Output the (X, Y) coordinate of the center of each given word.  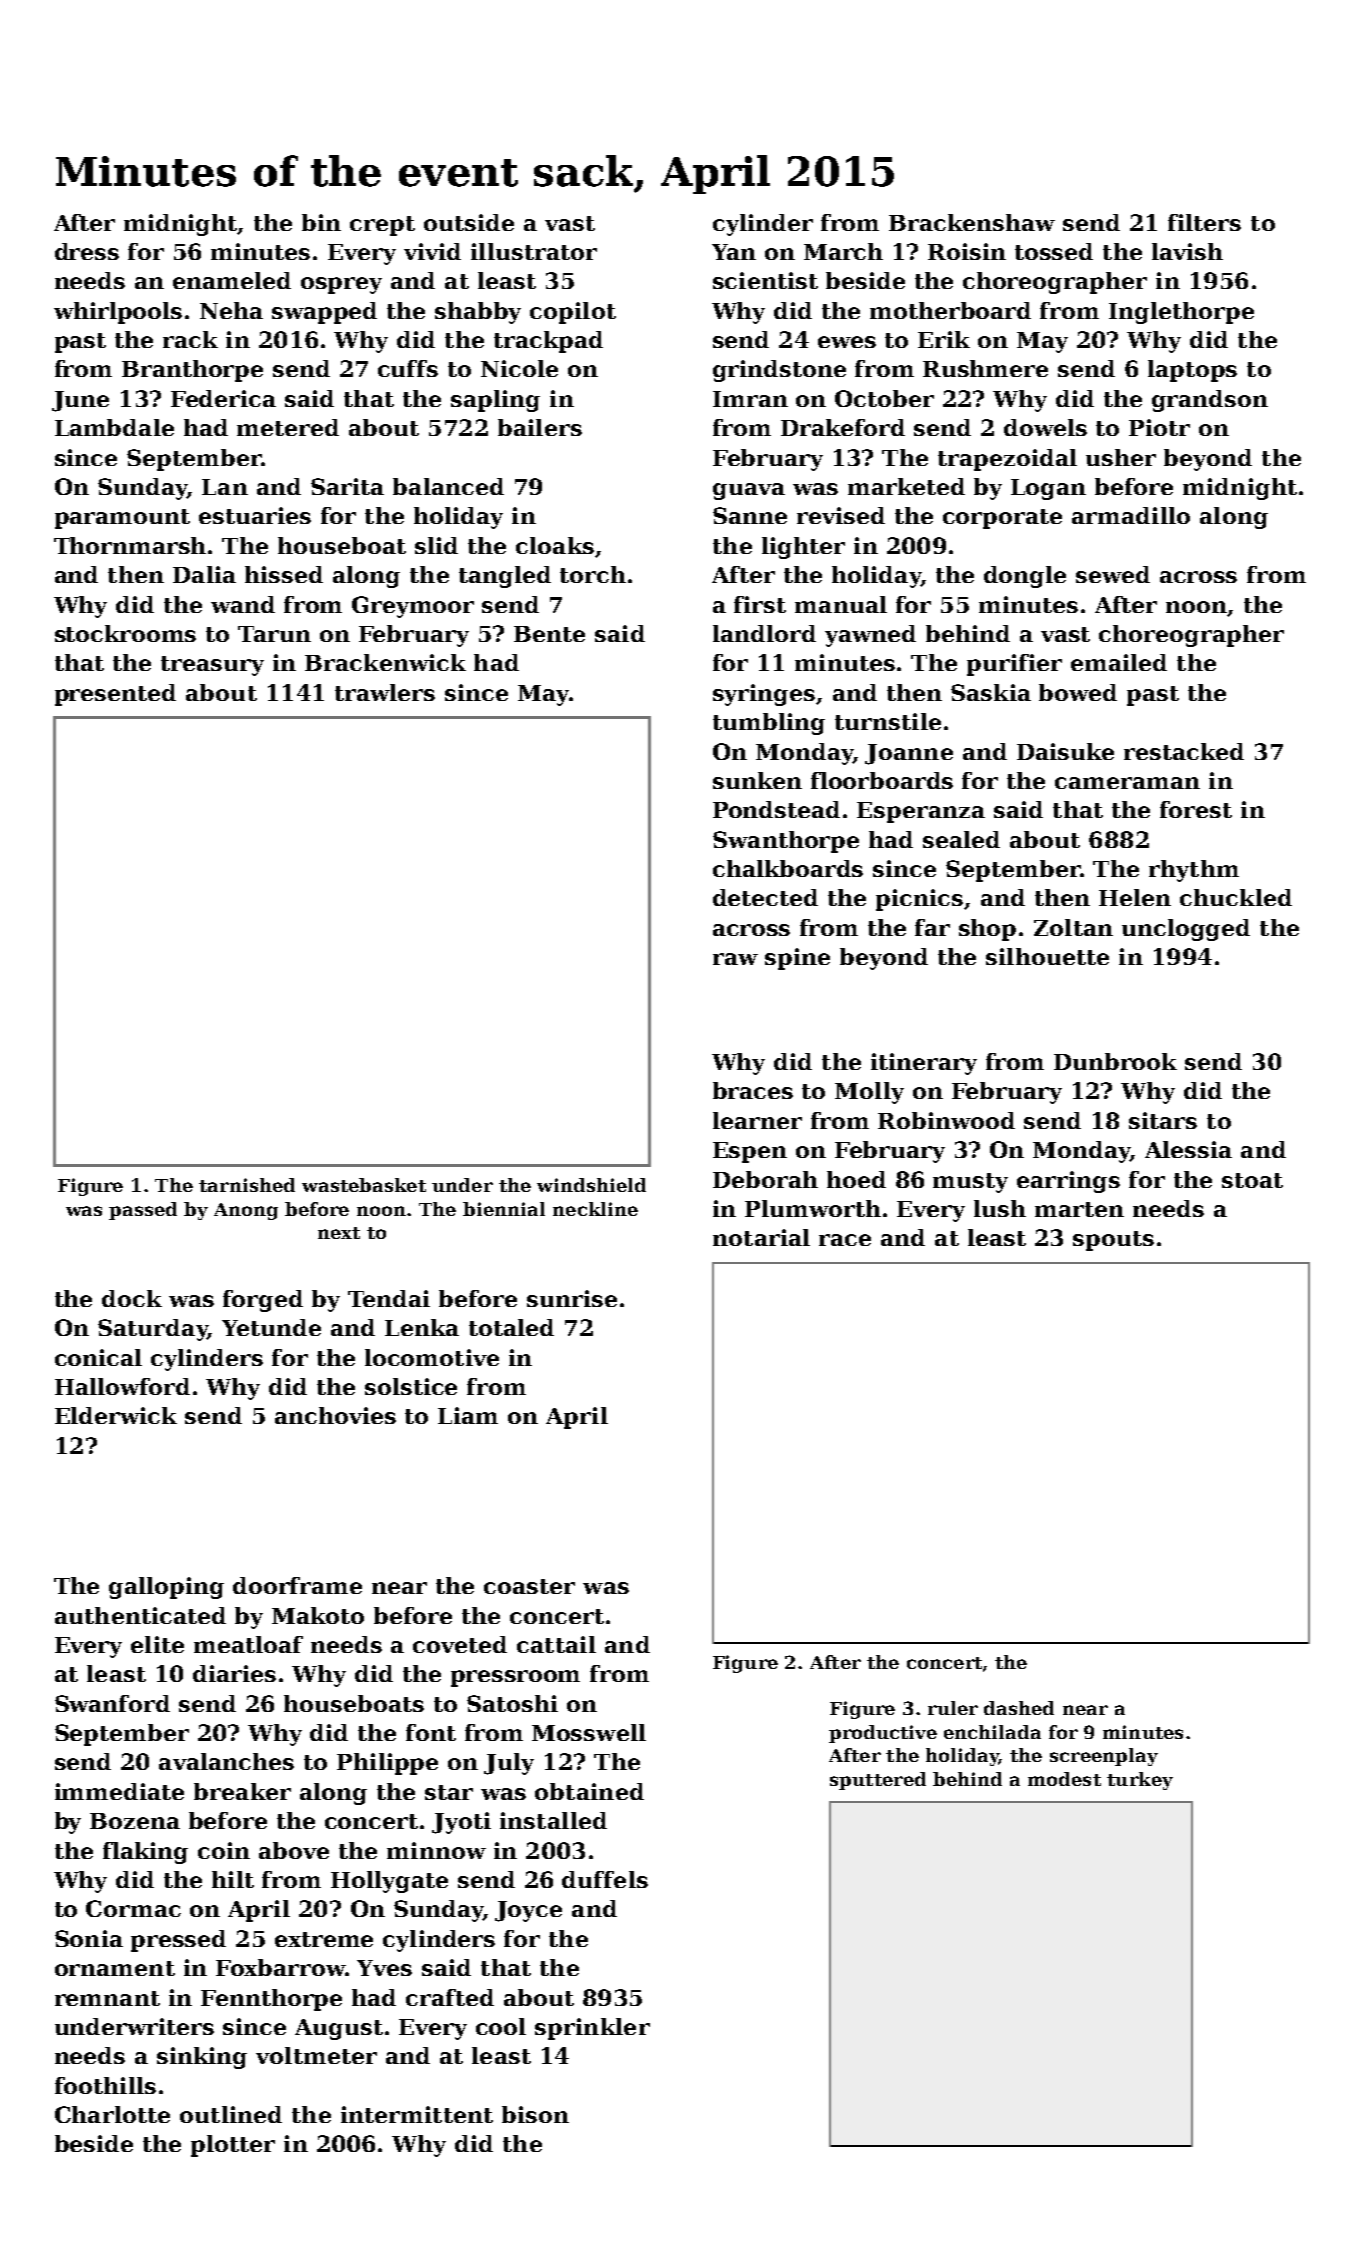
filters (1204, 222)
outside (469, 222)
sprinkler (592, 2029)
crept (382, 226)
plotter (233, 2146)
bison (535, 2114)
